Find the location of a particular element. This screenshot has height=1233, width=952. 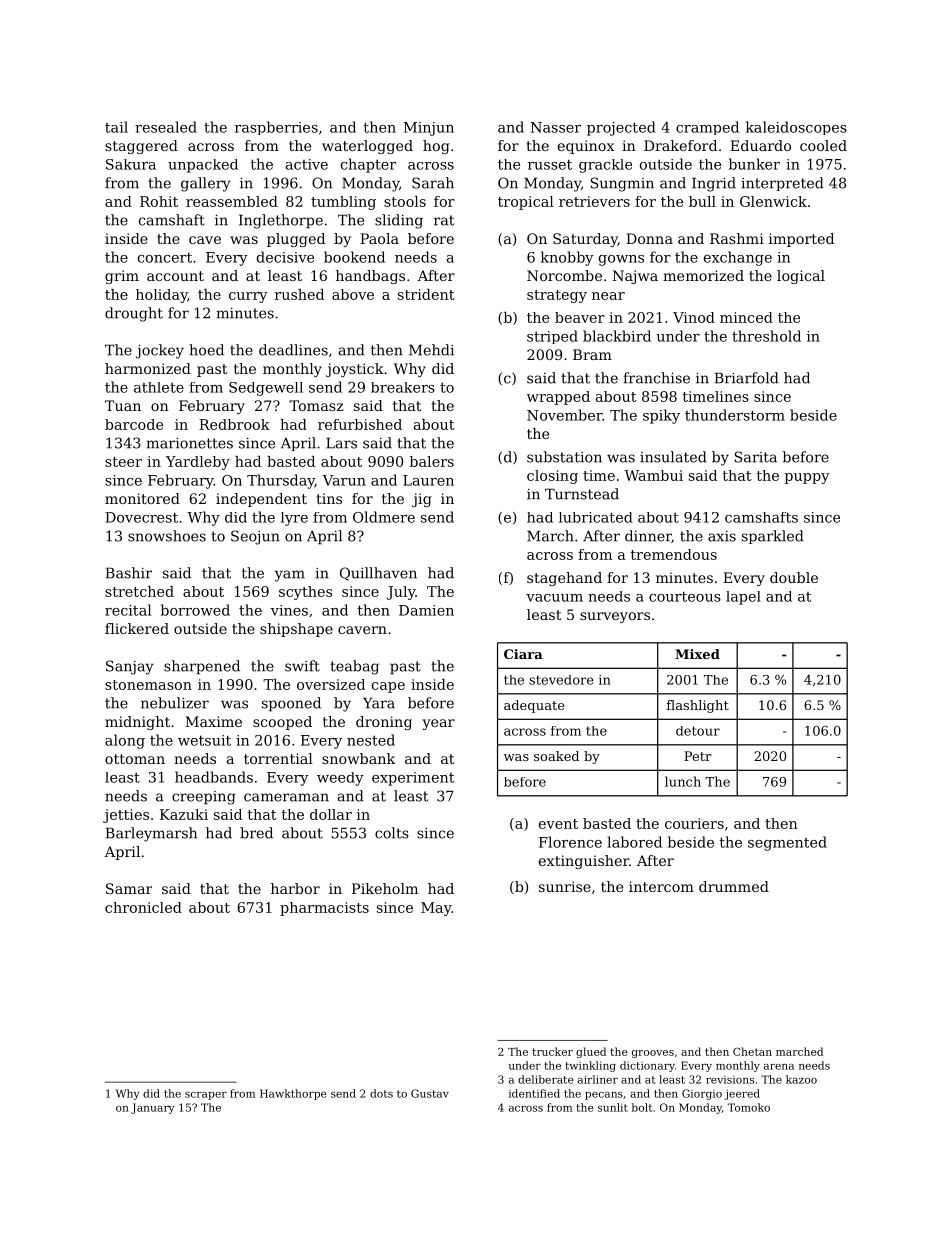

Mixed is located at coordinates (697, 654).
